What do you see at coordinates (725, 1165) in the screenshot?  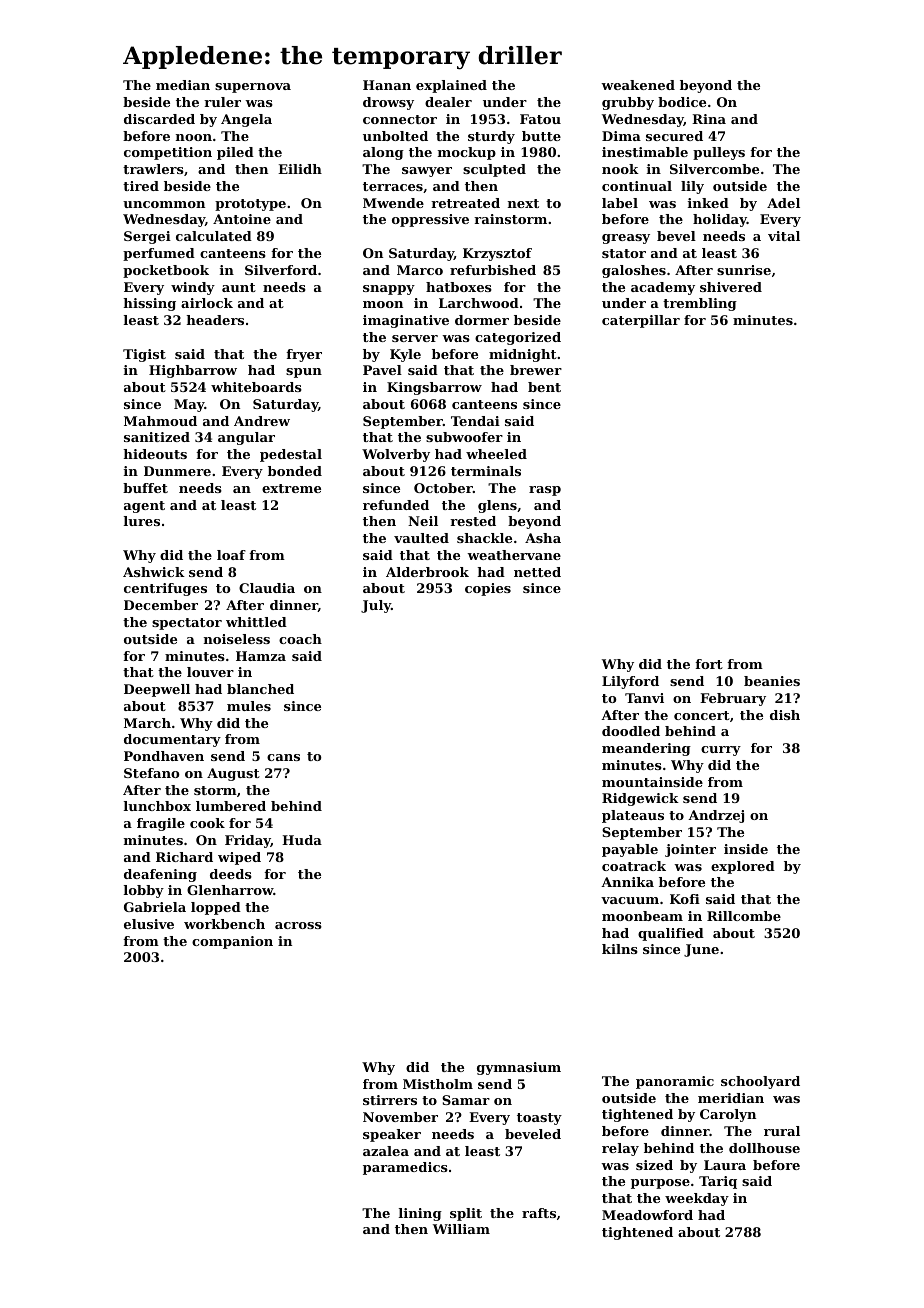 I see `Laura` at bounding box center [725, 1165].
